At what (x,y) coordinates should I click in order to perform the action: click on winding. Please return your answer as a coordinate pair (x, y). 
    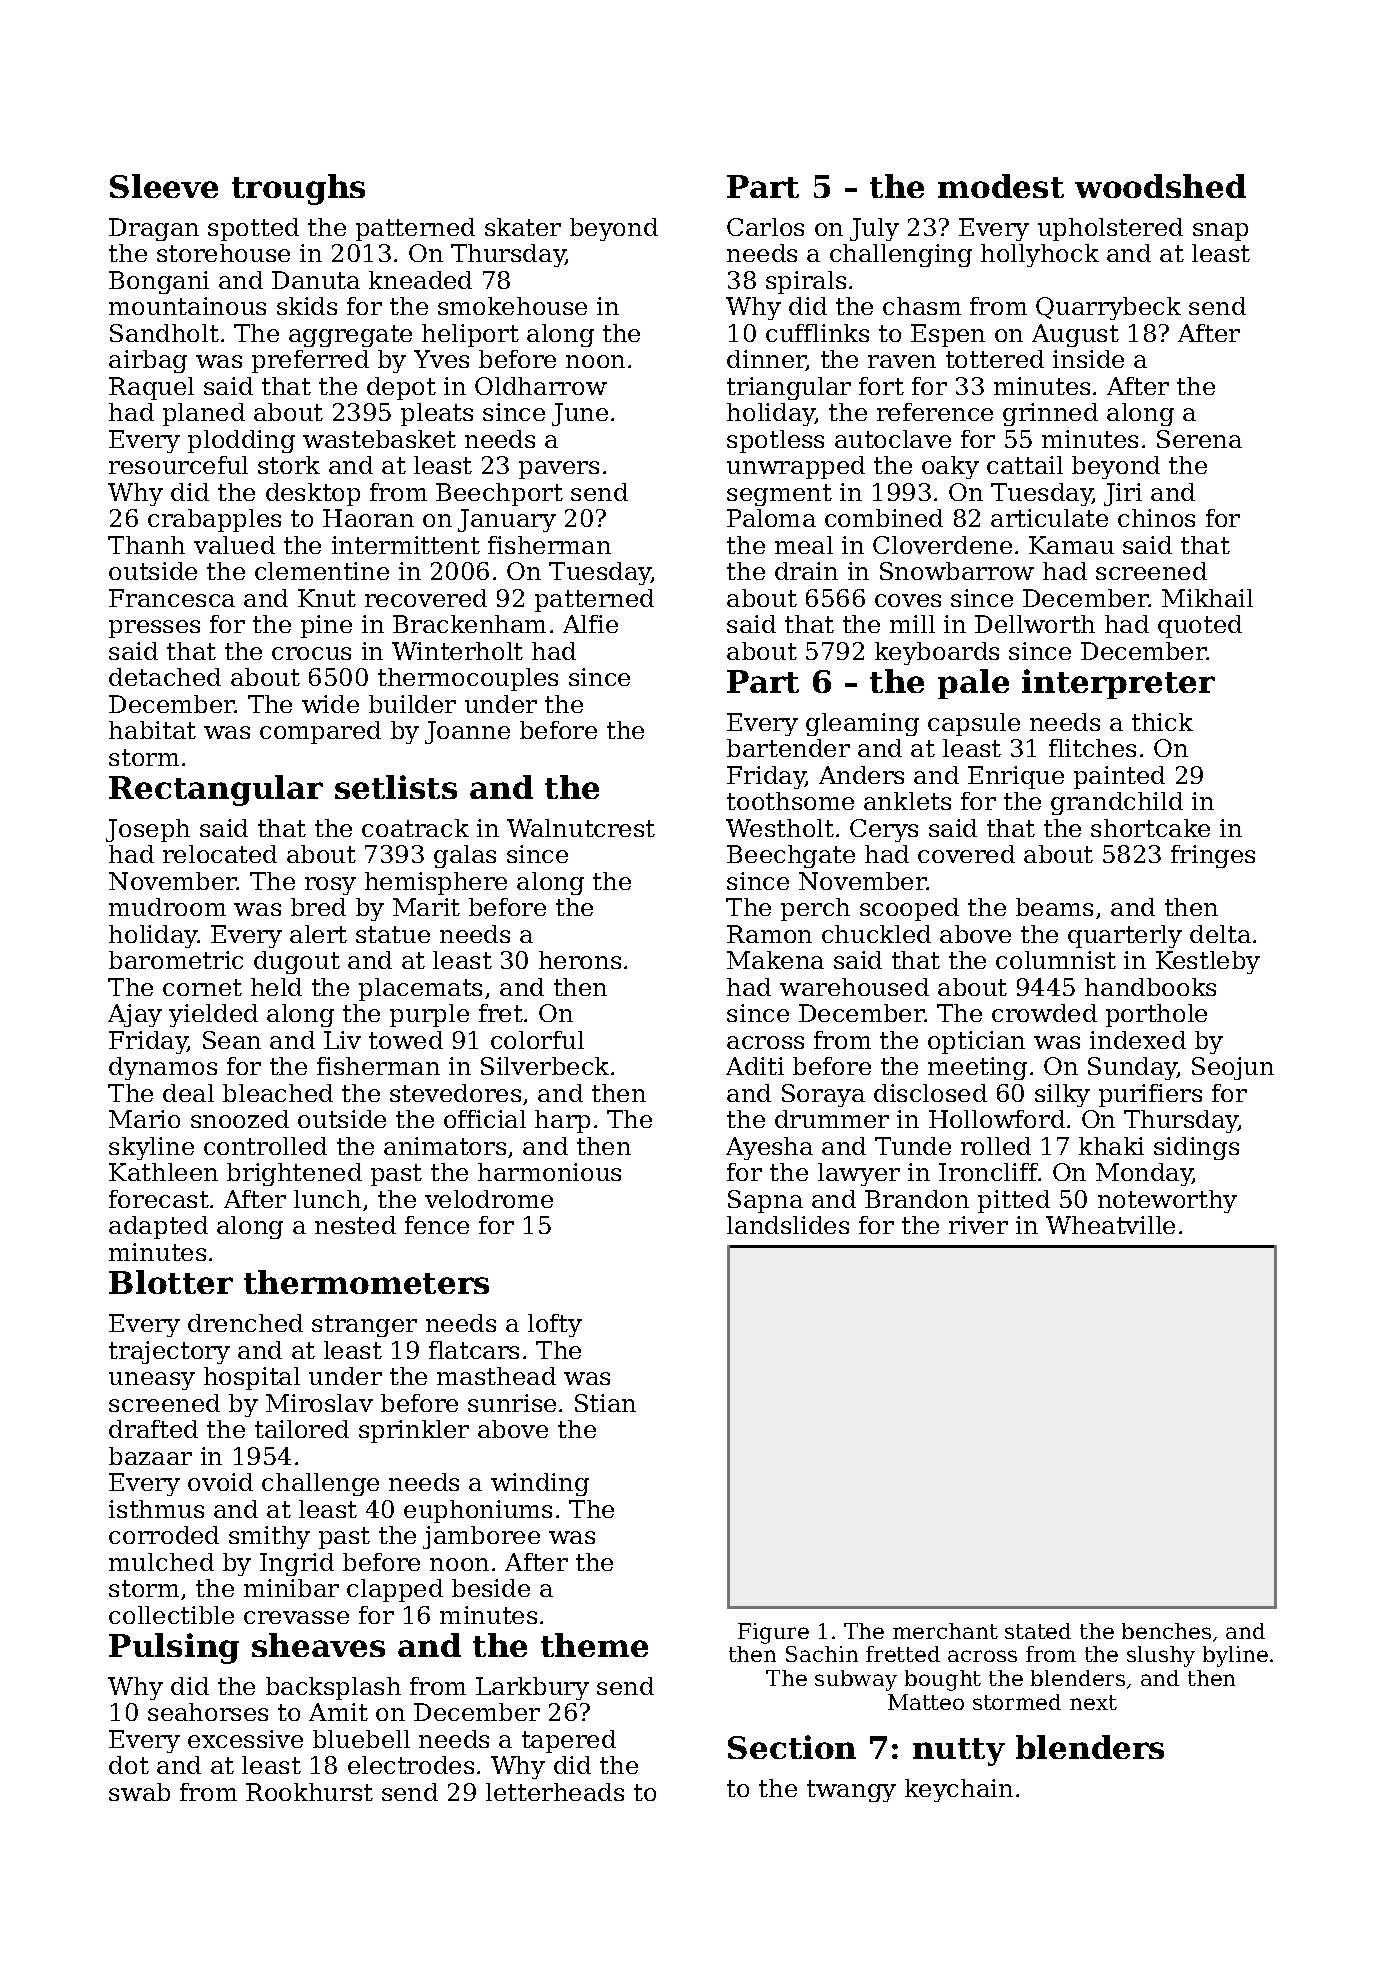
    Looking at the image, I should click on (540, 1484).
